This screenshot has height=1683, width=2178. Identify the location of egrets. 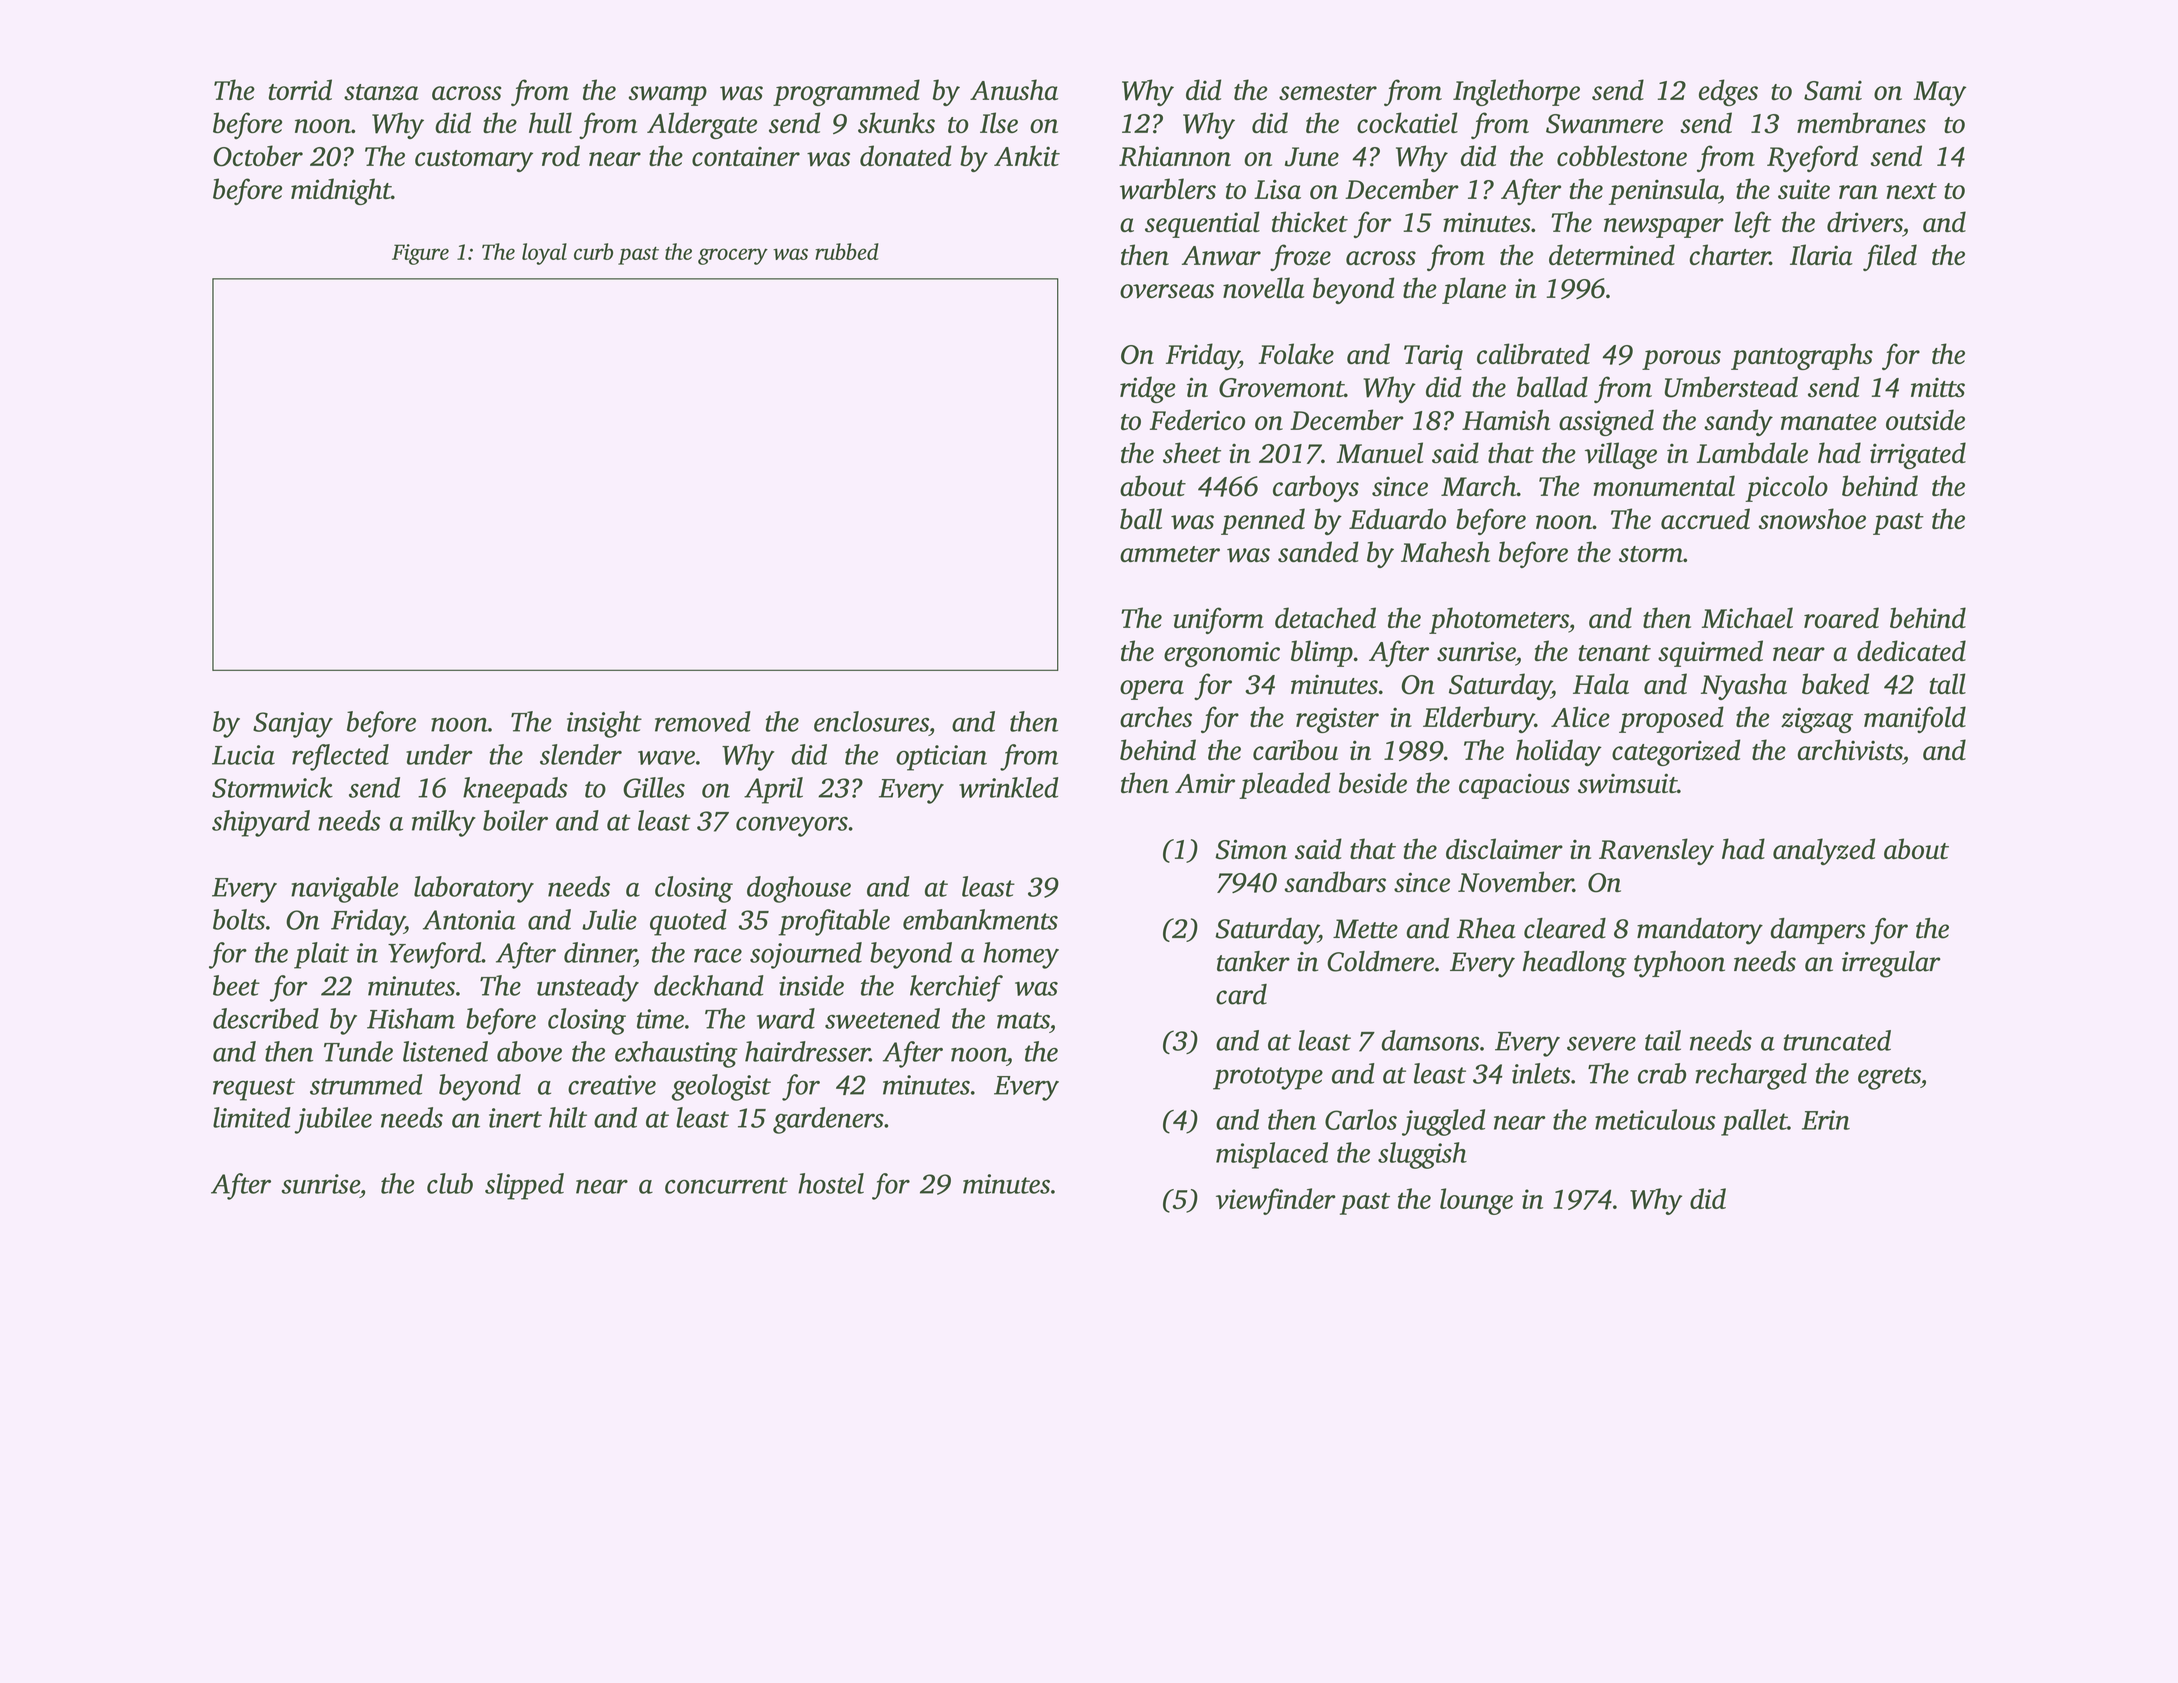
(1889, 1078).
